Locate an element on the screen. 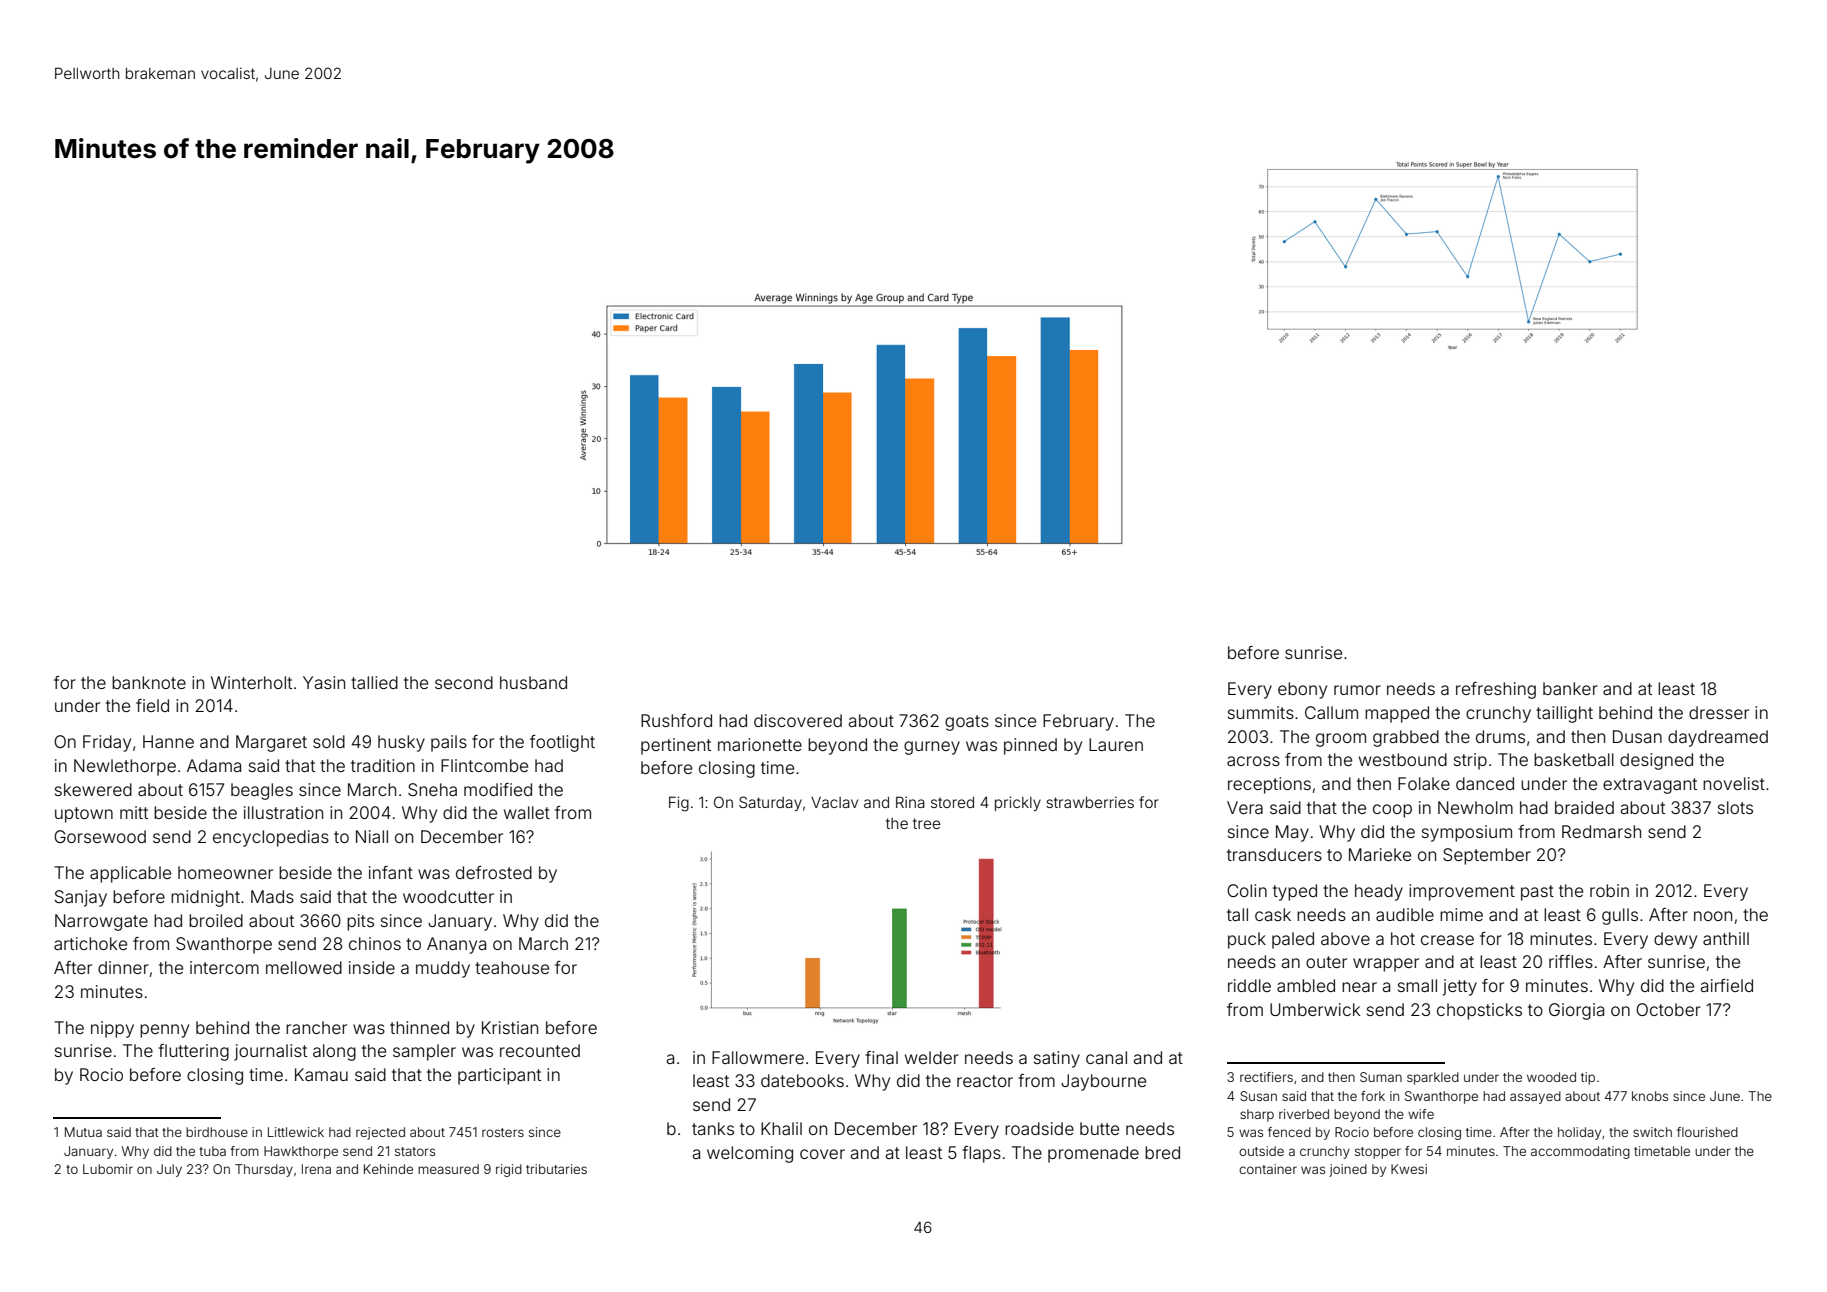  ebony is located at coordinates (1302, 690).
